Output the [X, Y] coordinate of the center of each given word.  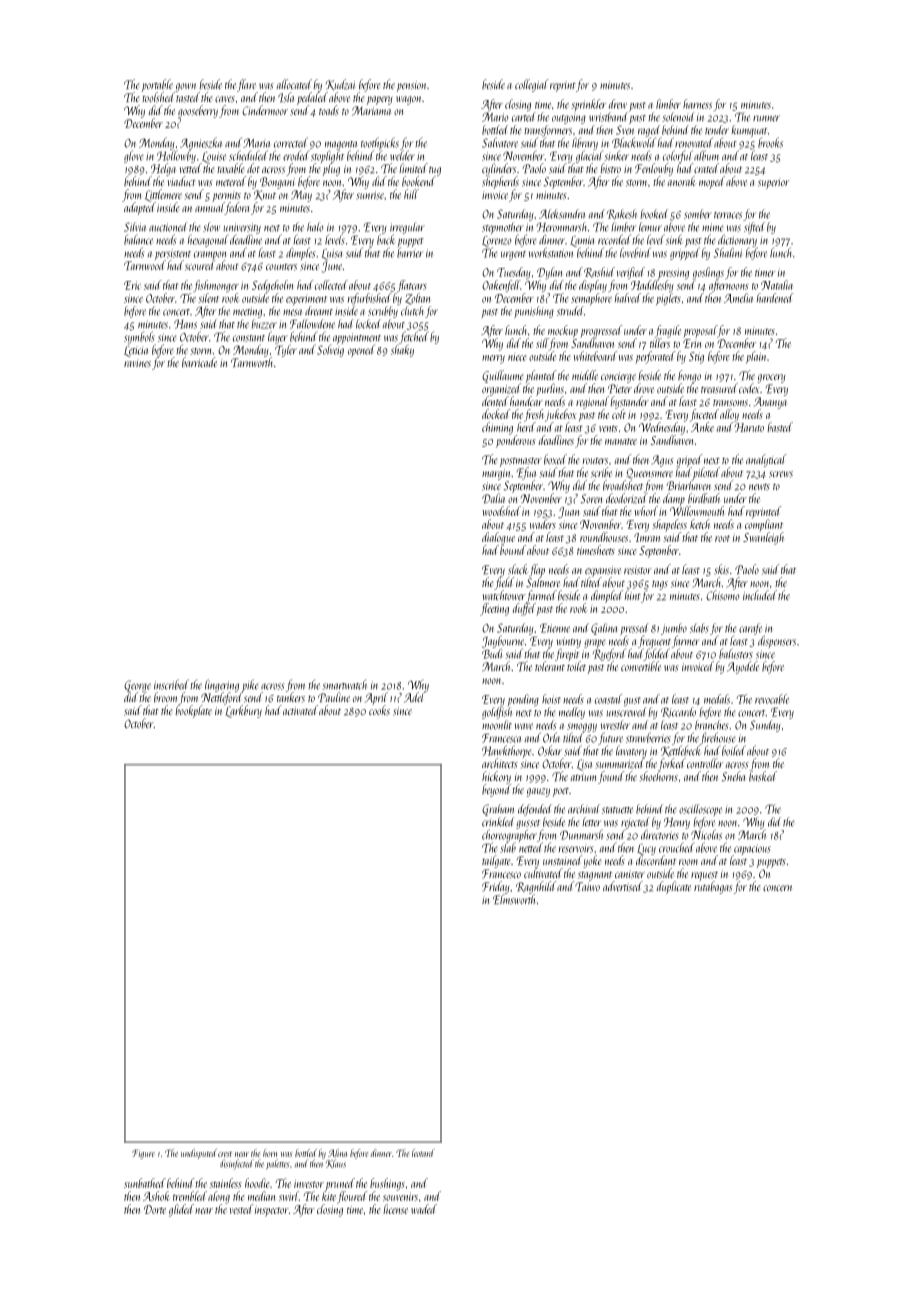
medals [717, 699]
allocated [294, 84]
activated [300, 710]
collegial [532, 85]
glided [181, 1210]
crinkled [498, 822]
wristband [608, 117]
